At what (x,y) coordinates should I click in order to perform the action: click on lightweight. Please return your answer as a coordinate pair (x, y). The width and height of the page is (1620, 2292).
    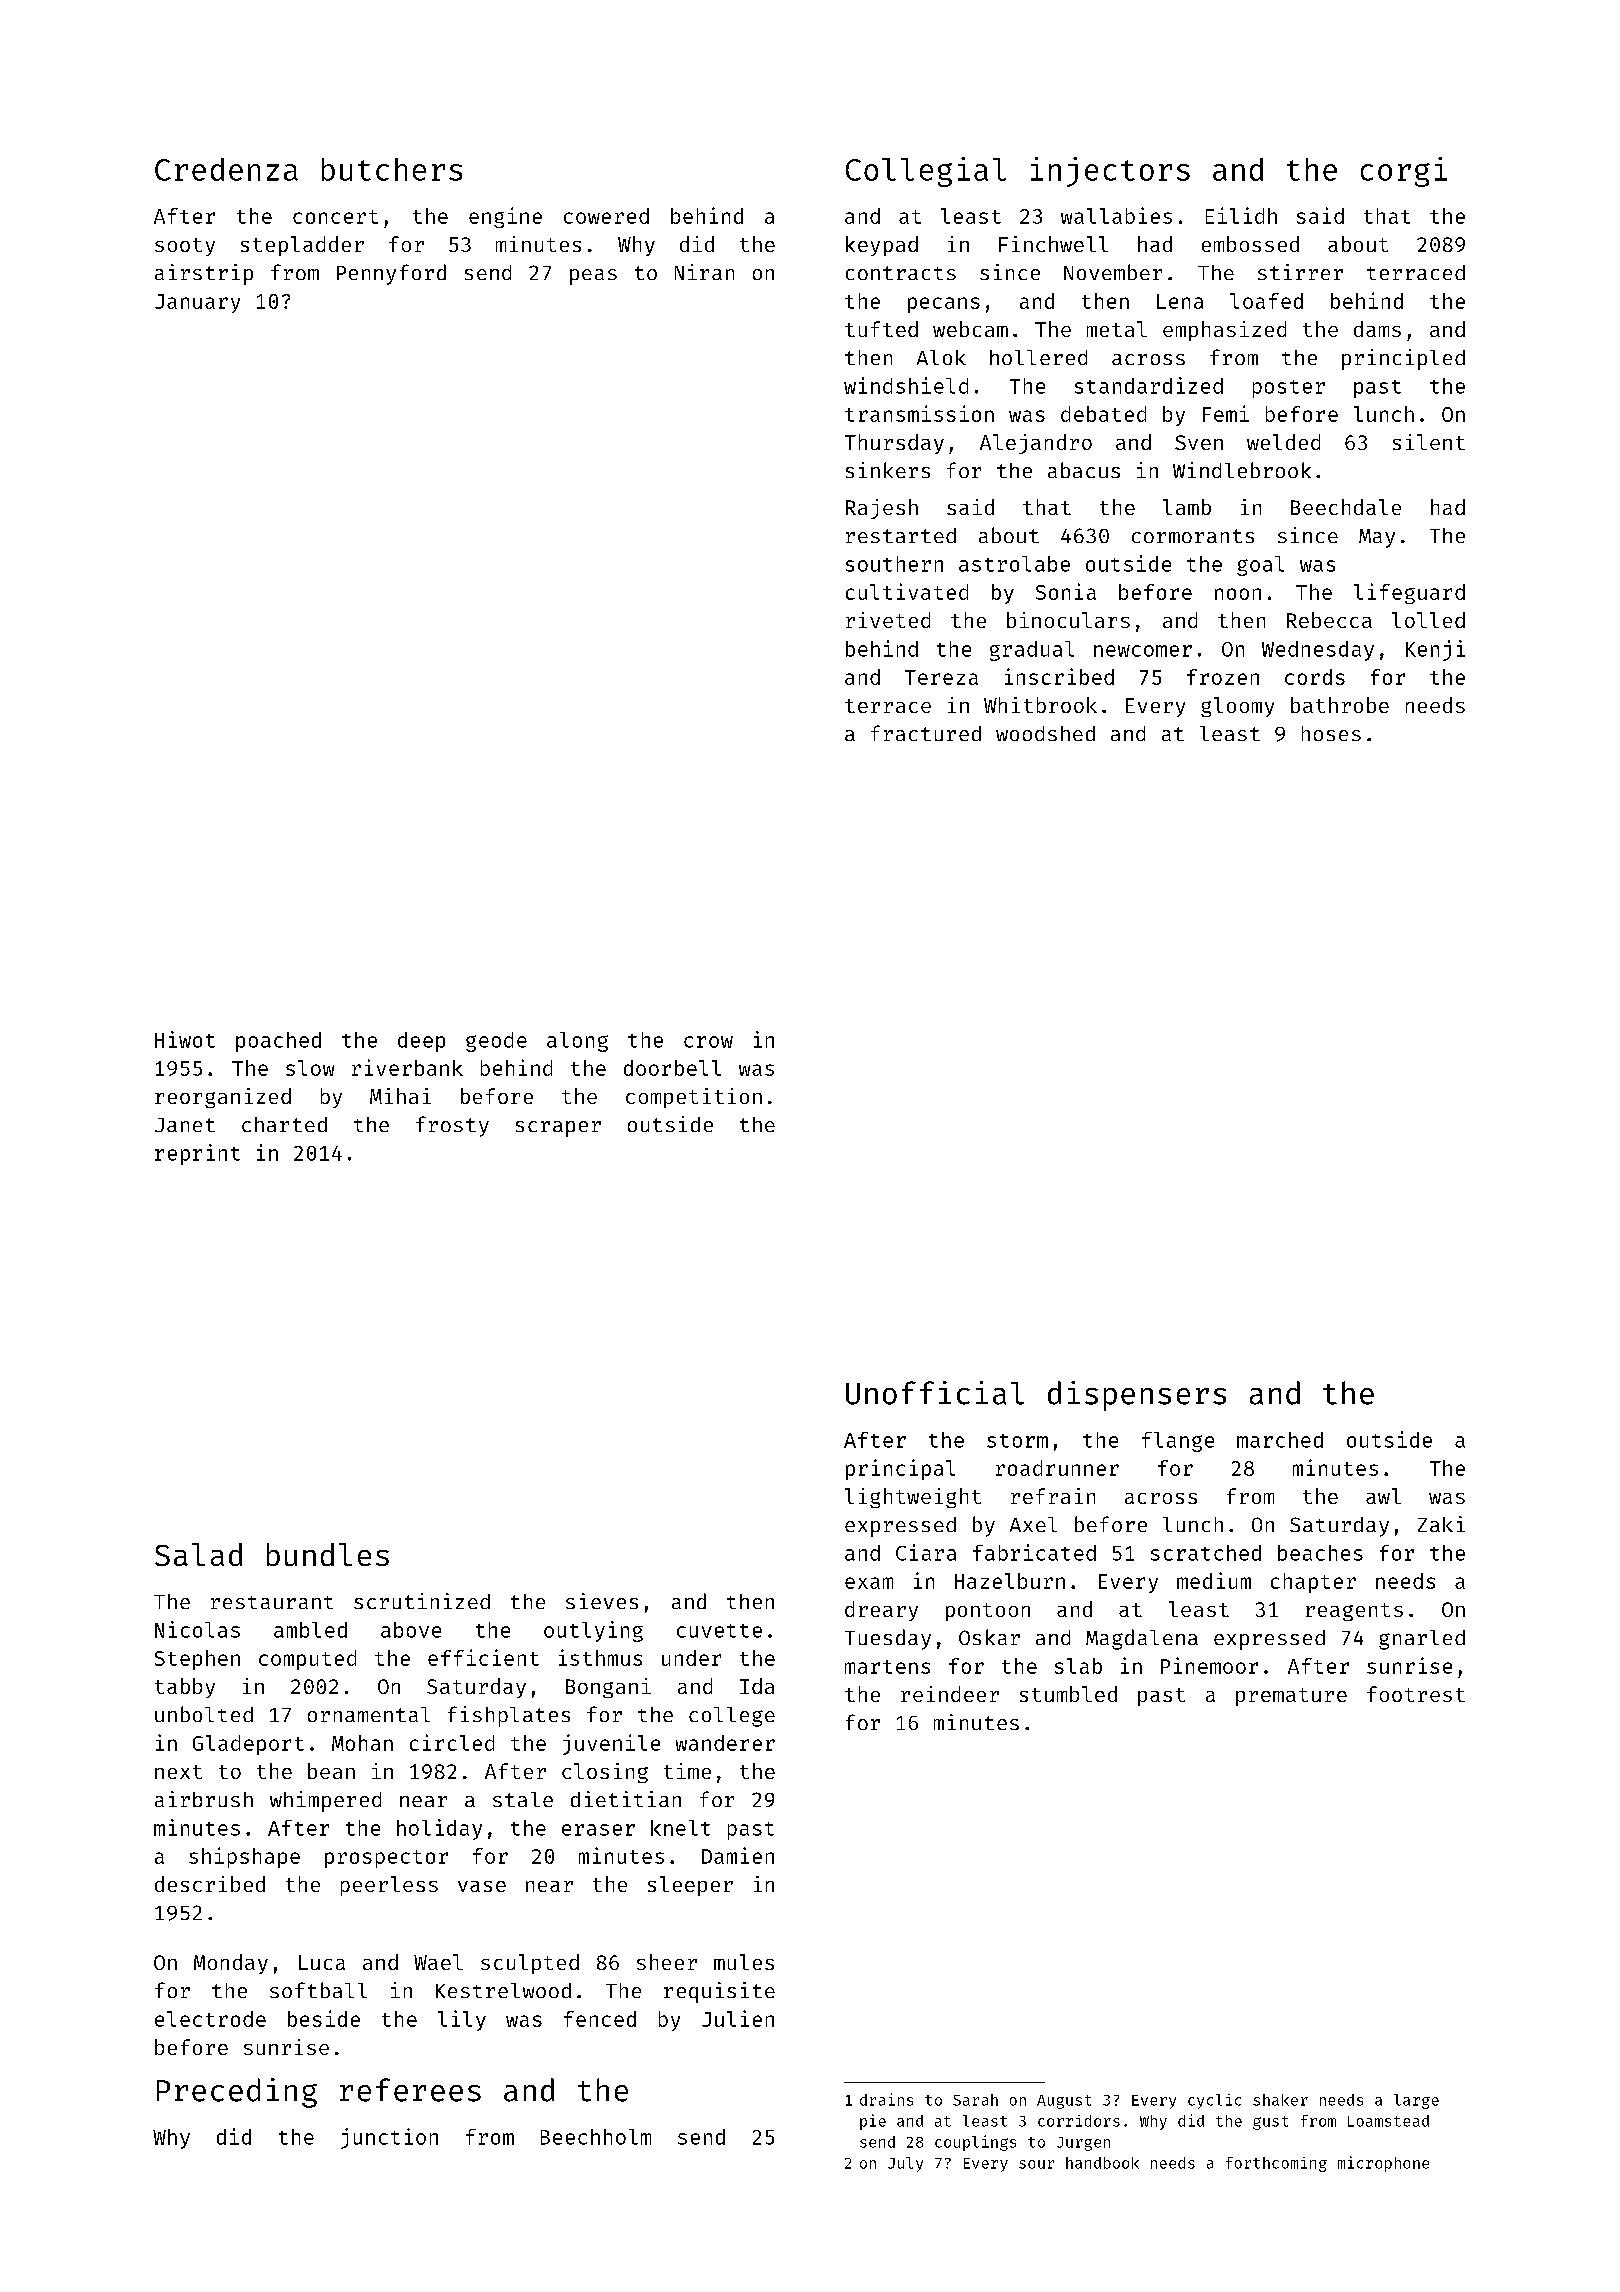
    Looking at the image, I should click on (913, 1498).
